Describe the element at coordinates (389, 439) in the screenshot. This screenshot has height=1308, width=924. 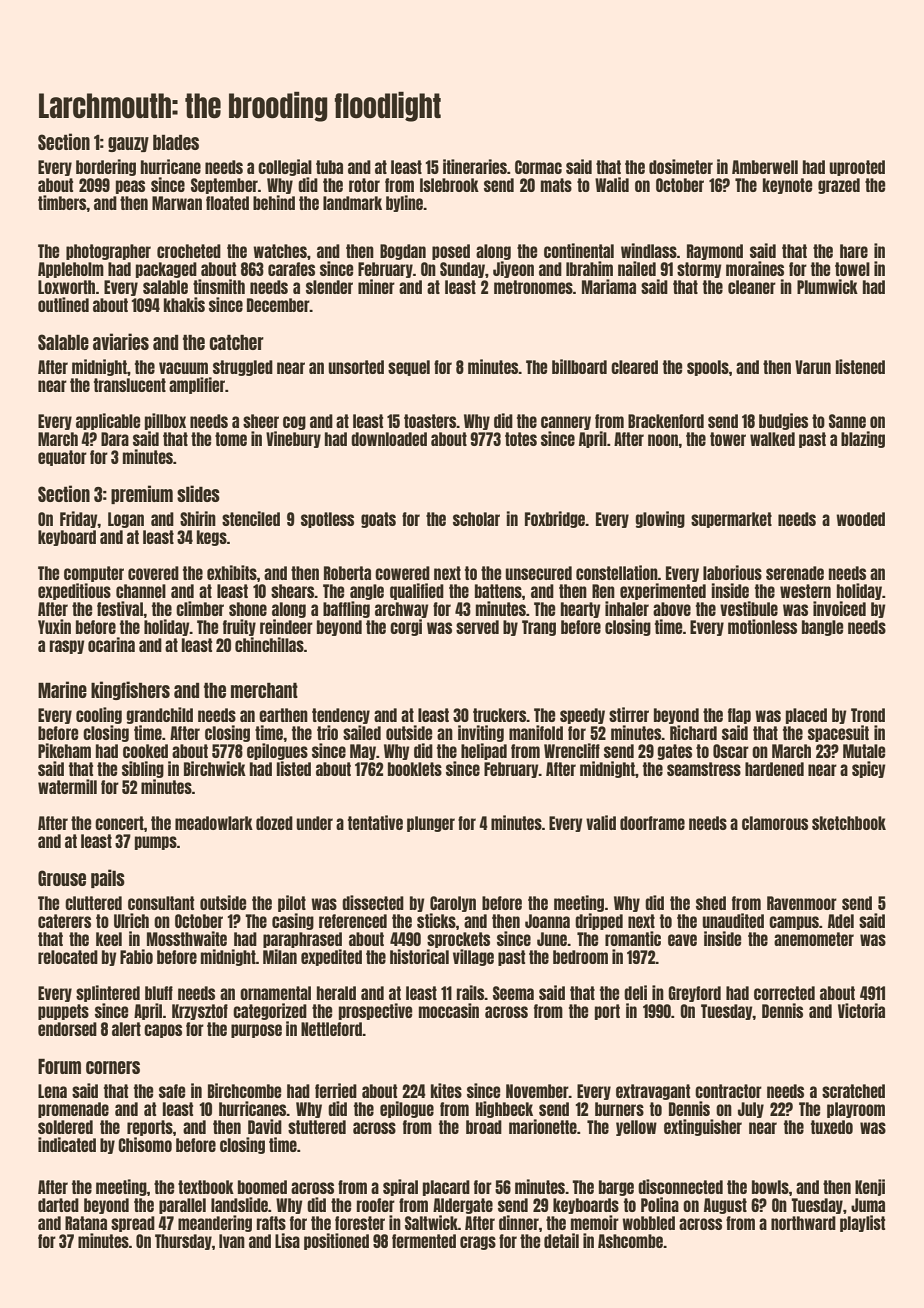
I see `downloaded` at that location.
